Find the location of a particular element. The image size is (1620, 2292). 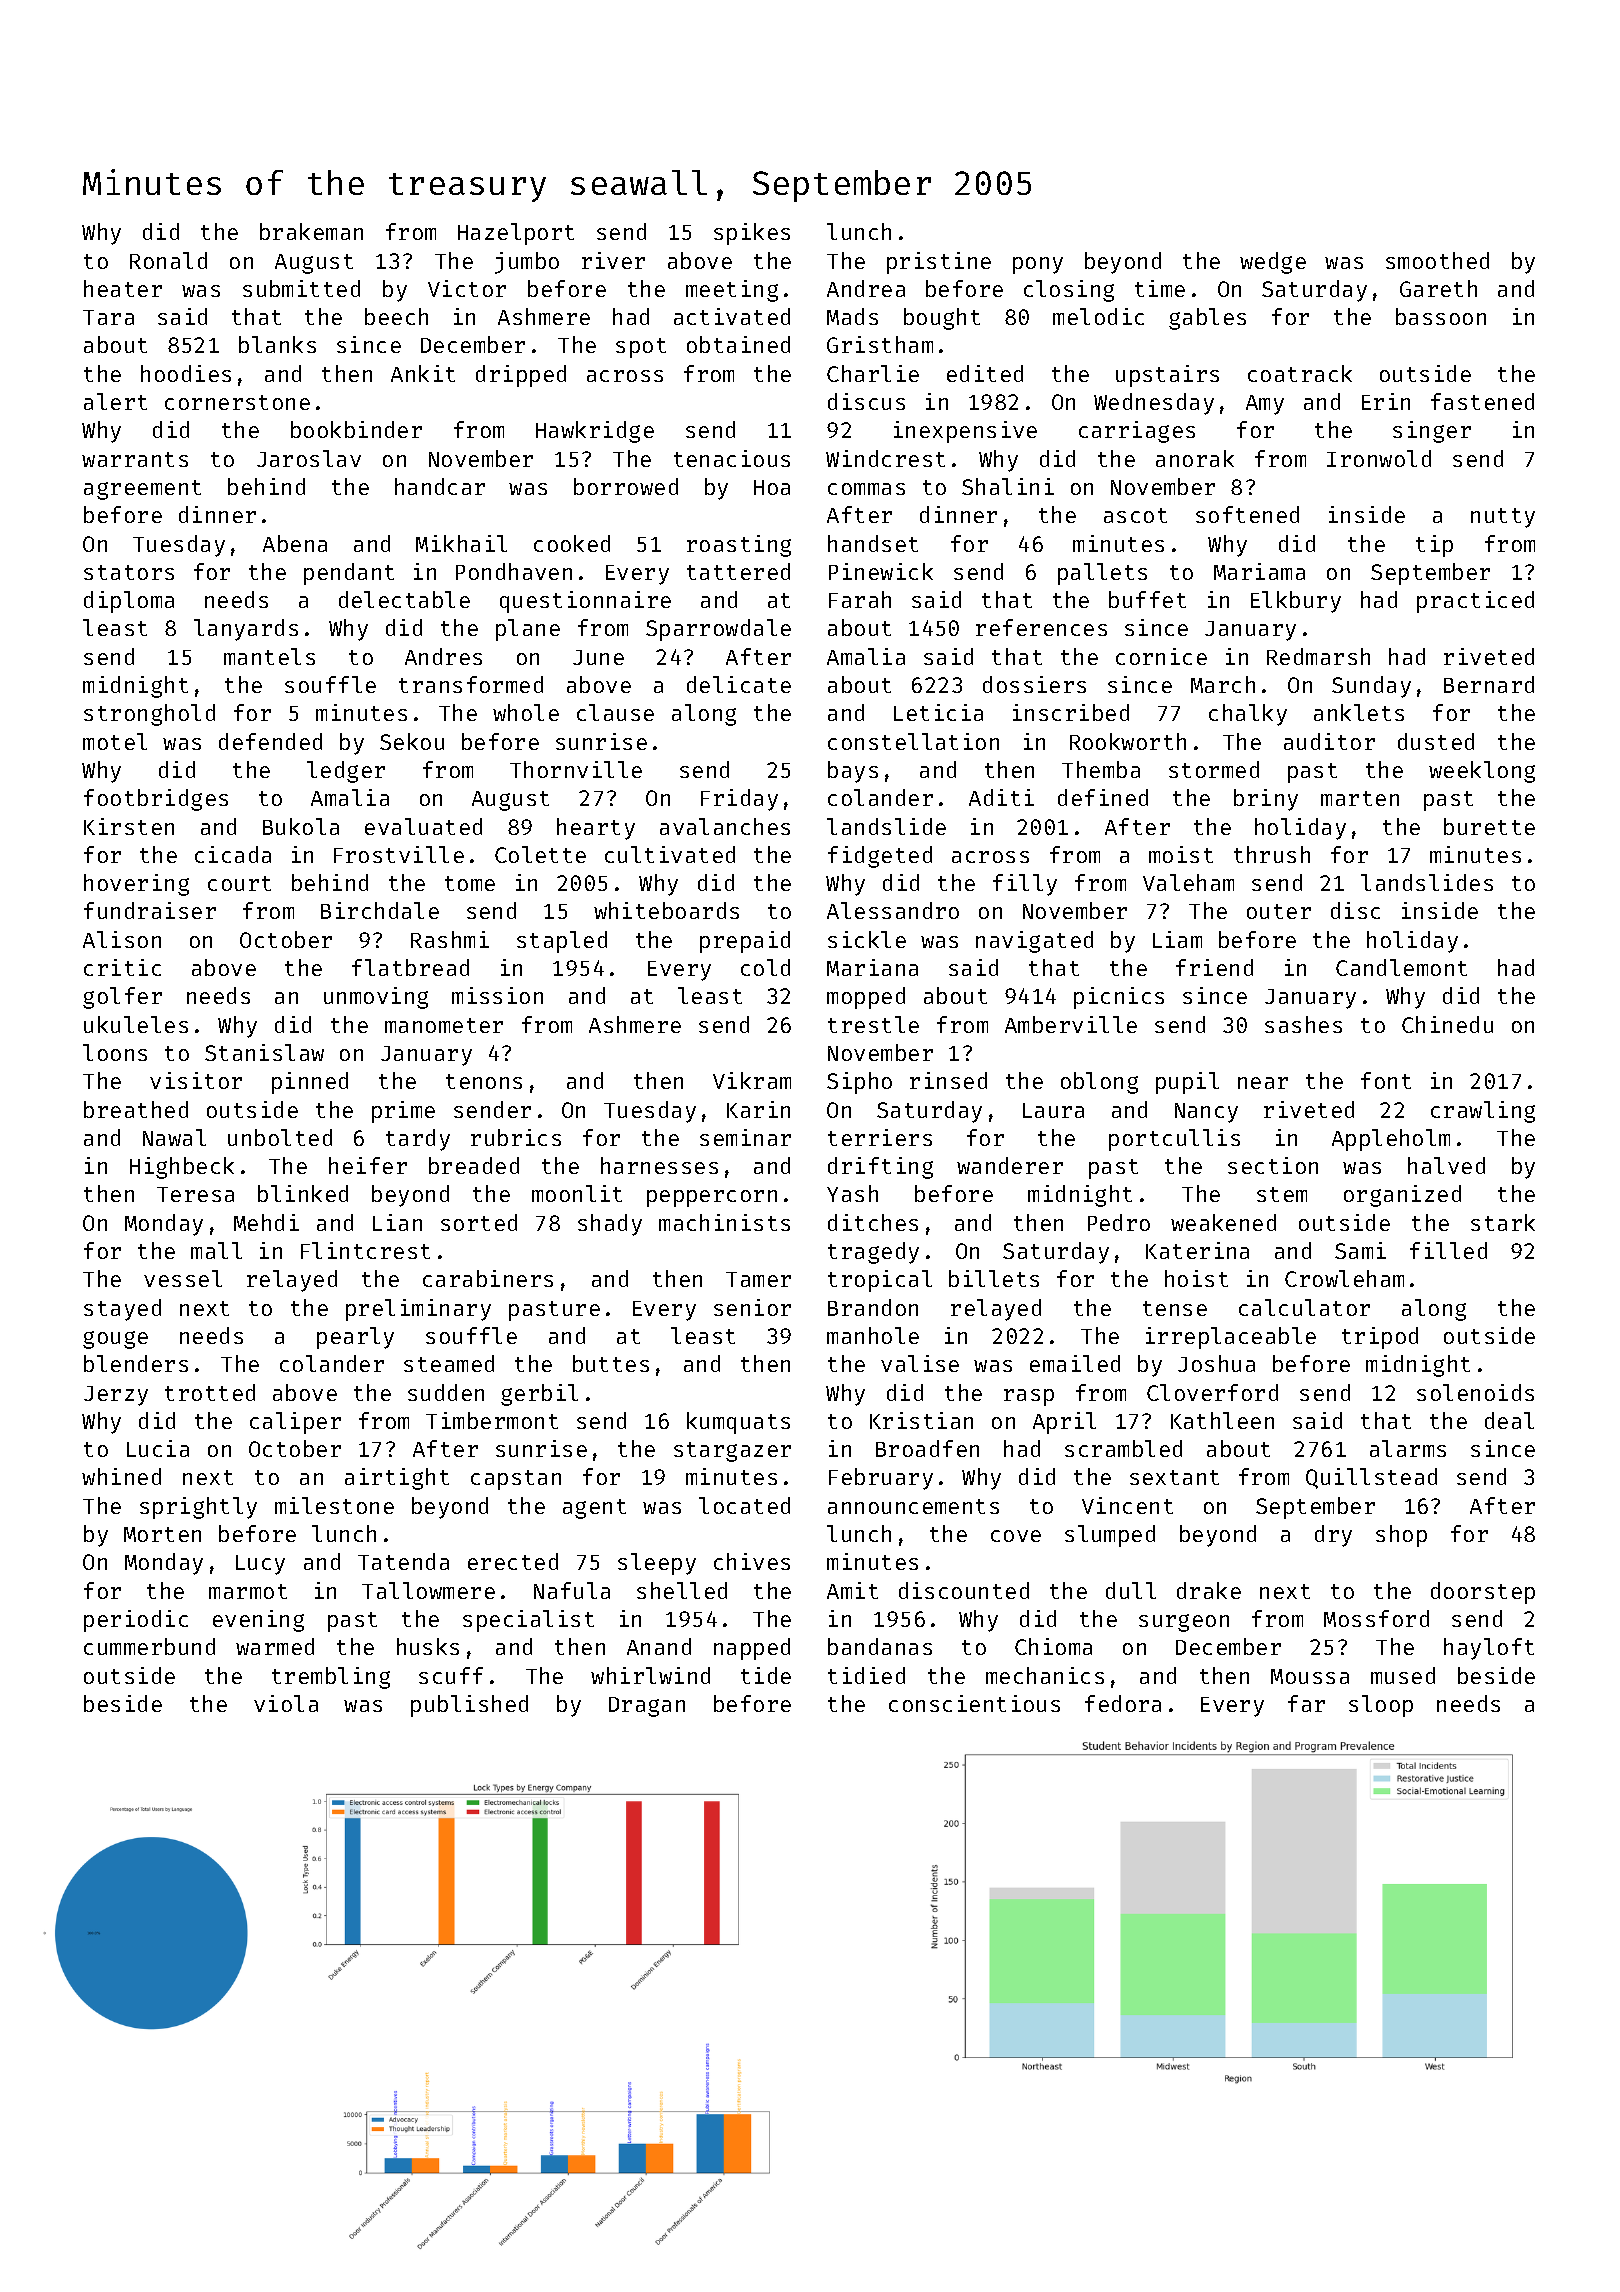

Morten is located at coordinates (162, 1534).
